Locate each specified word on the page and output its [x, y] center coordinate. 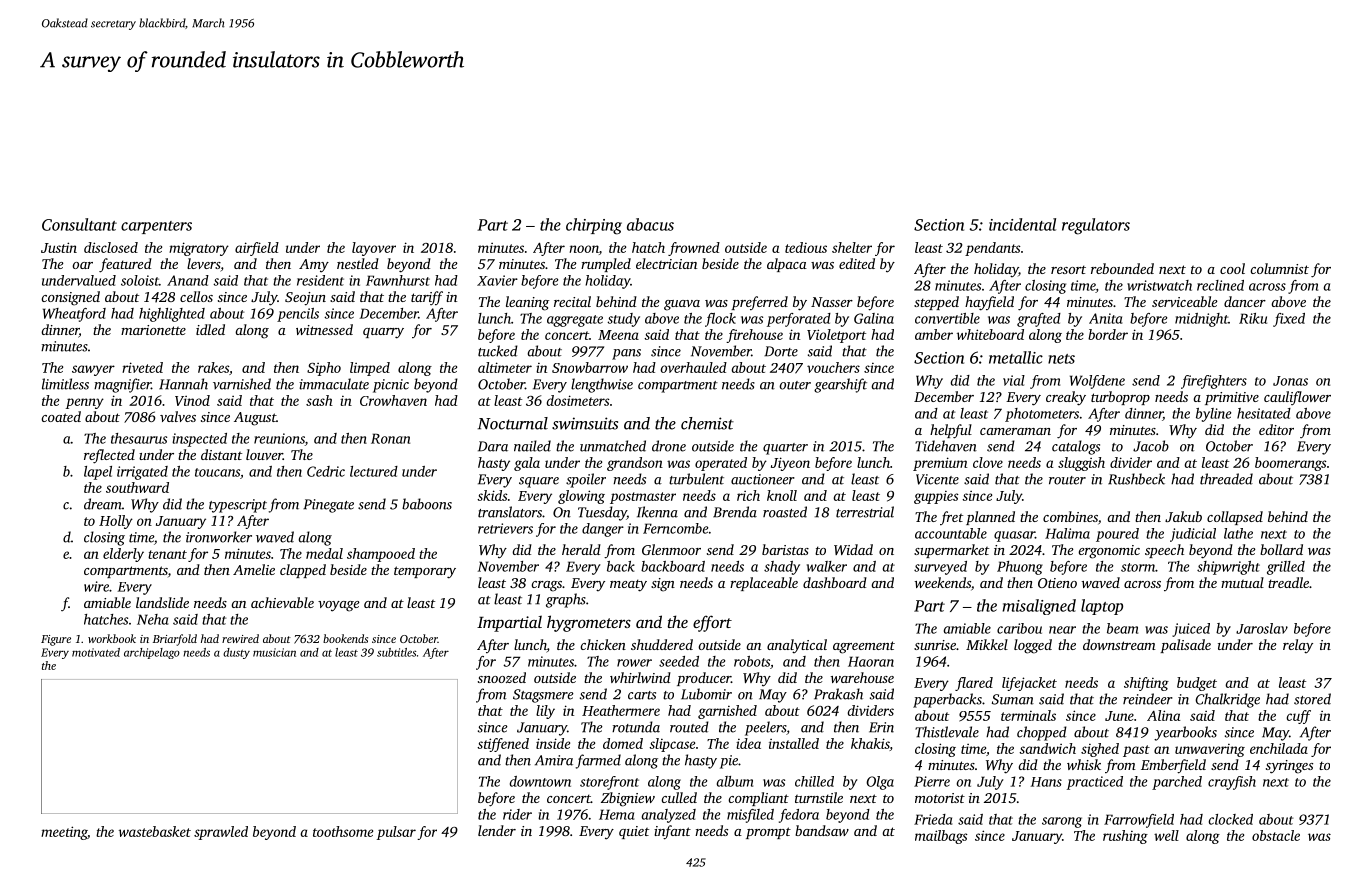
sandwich [1047, 748]
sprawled [221, 833]
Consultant [79, 224]
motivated [96, 652]
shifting [1146, 684]
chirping [594, 226]
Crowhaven [393, 400]
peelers [765, 728]
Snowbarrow [590, 367]
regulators [1096, 226]
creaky [1066, 398]
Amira [554, 760]
